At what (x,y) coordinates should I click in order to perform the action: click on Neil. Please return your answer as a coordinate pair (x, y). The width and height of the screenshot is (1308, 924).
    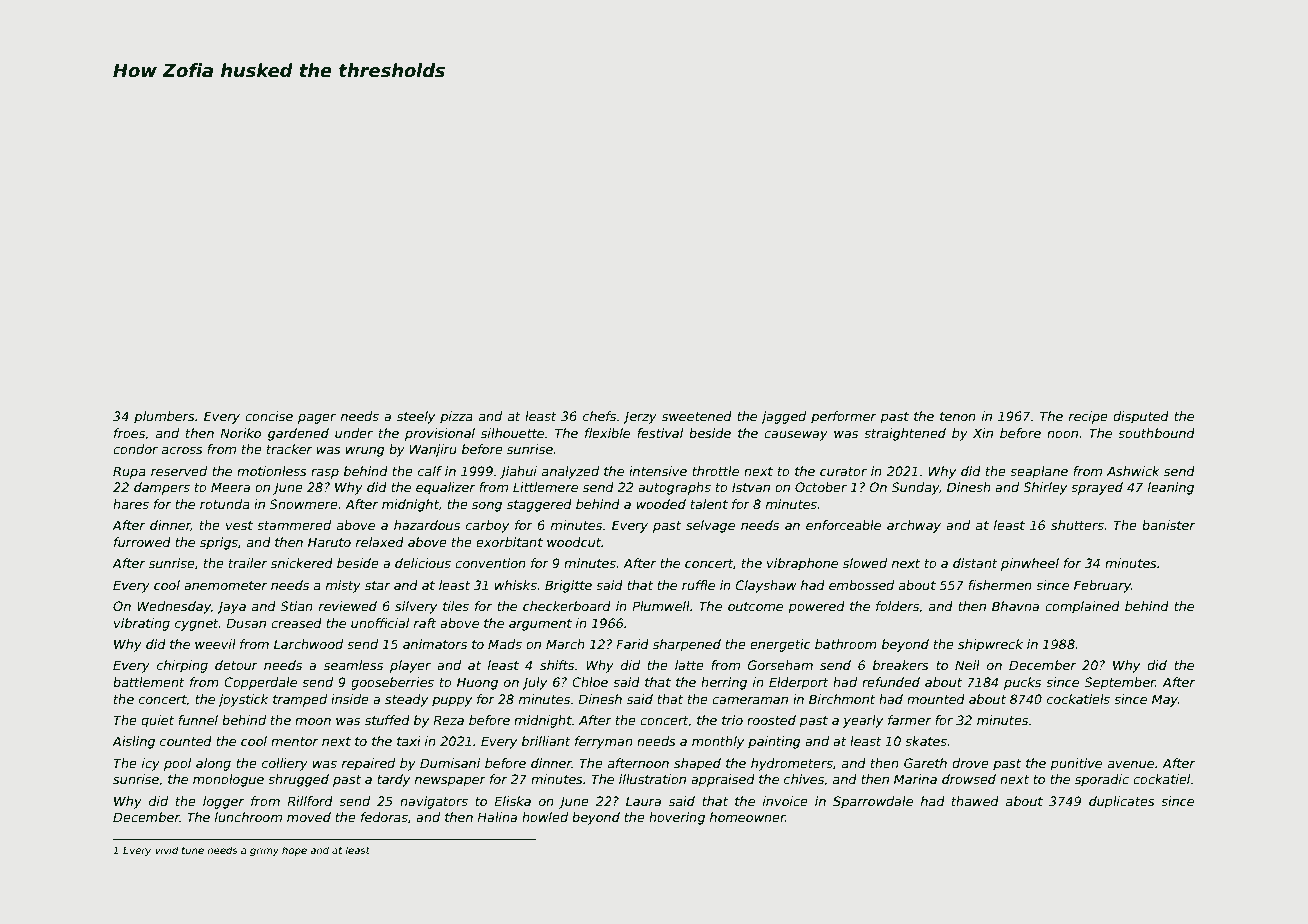
    Looking at the image, I should click on (967, 665).
